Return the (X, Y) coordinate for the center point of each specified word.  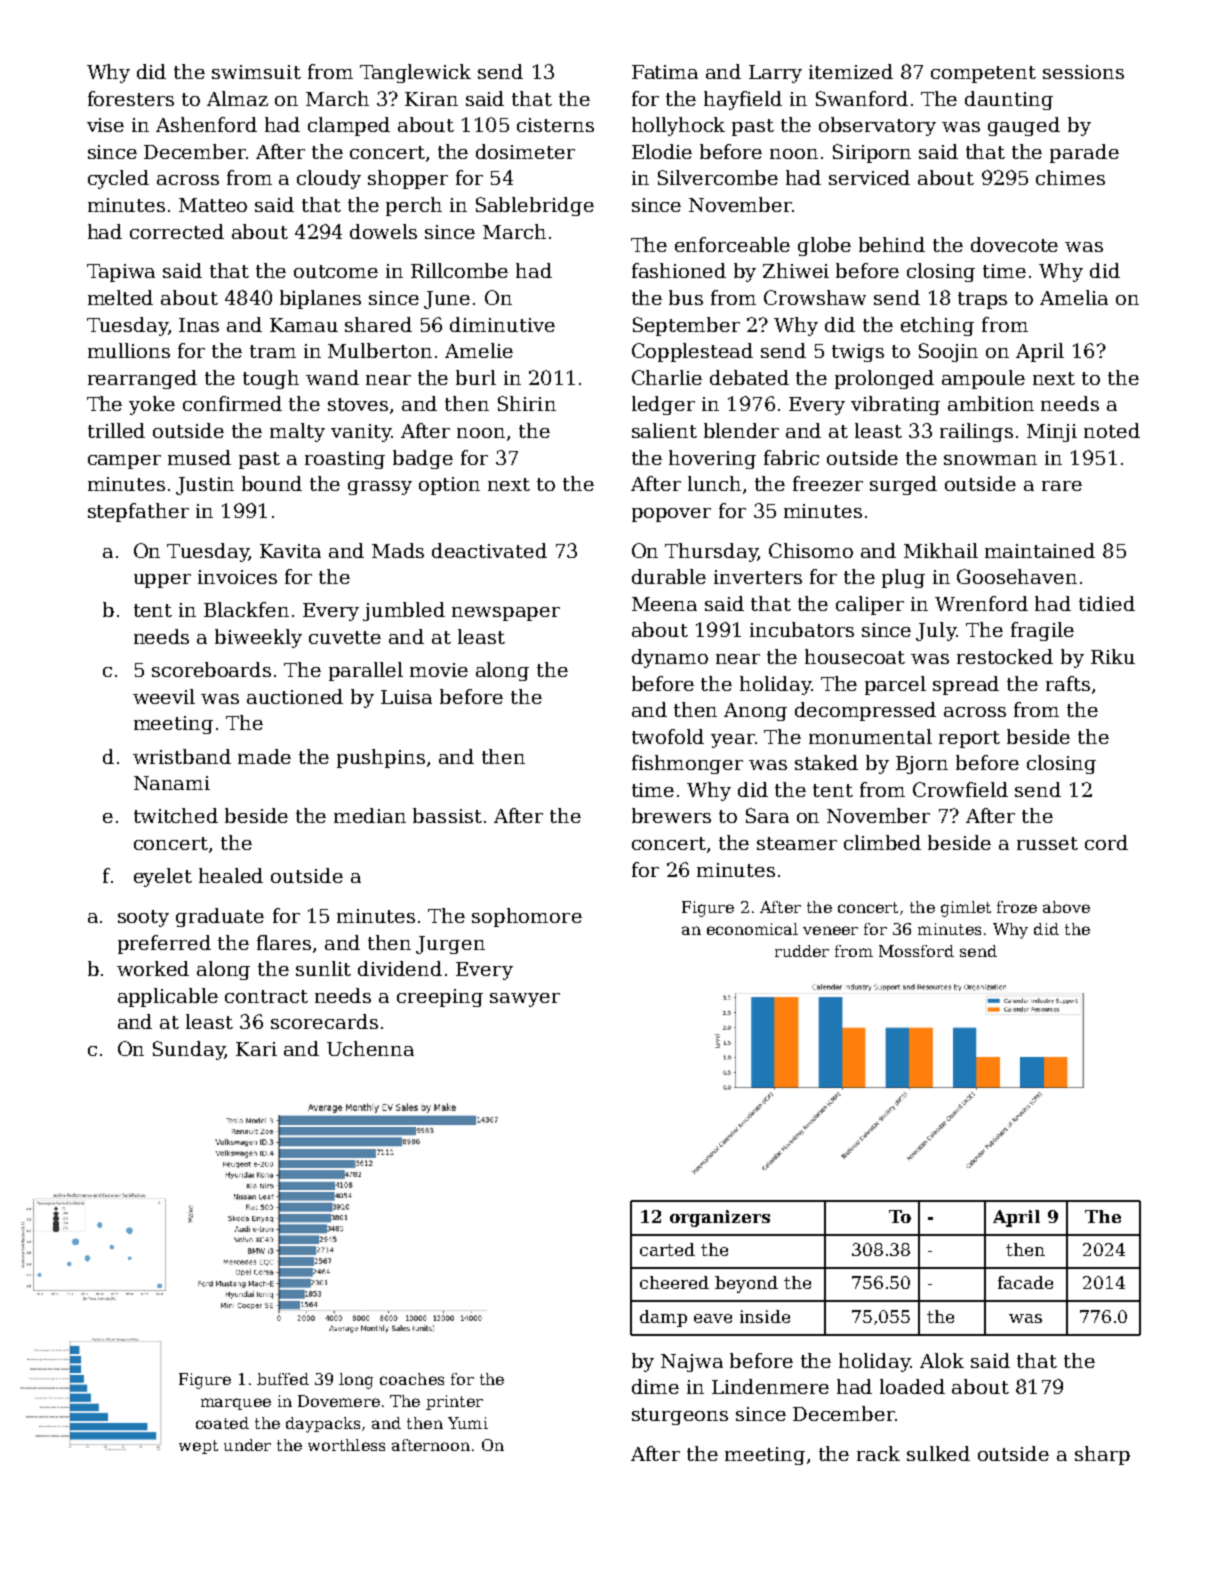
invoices (237, 577)
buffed (283, 1379)
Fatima (665, 72)
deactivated (489, 550)
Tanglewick (415, 73)
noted (1112, 430)
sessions (1083, 72)
